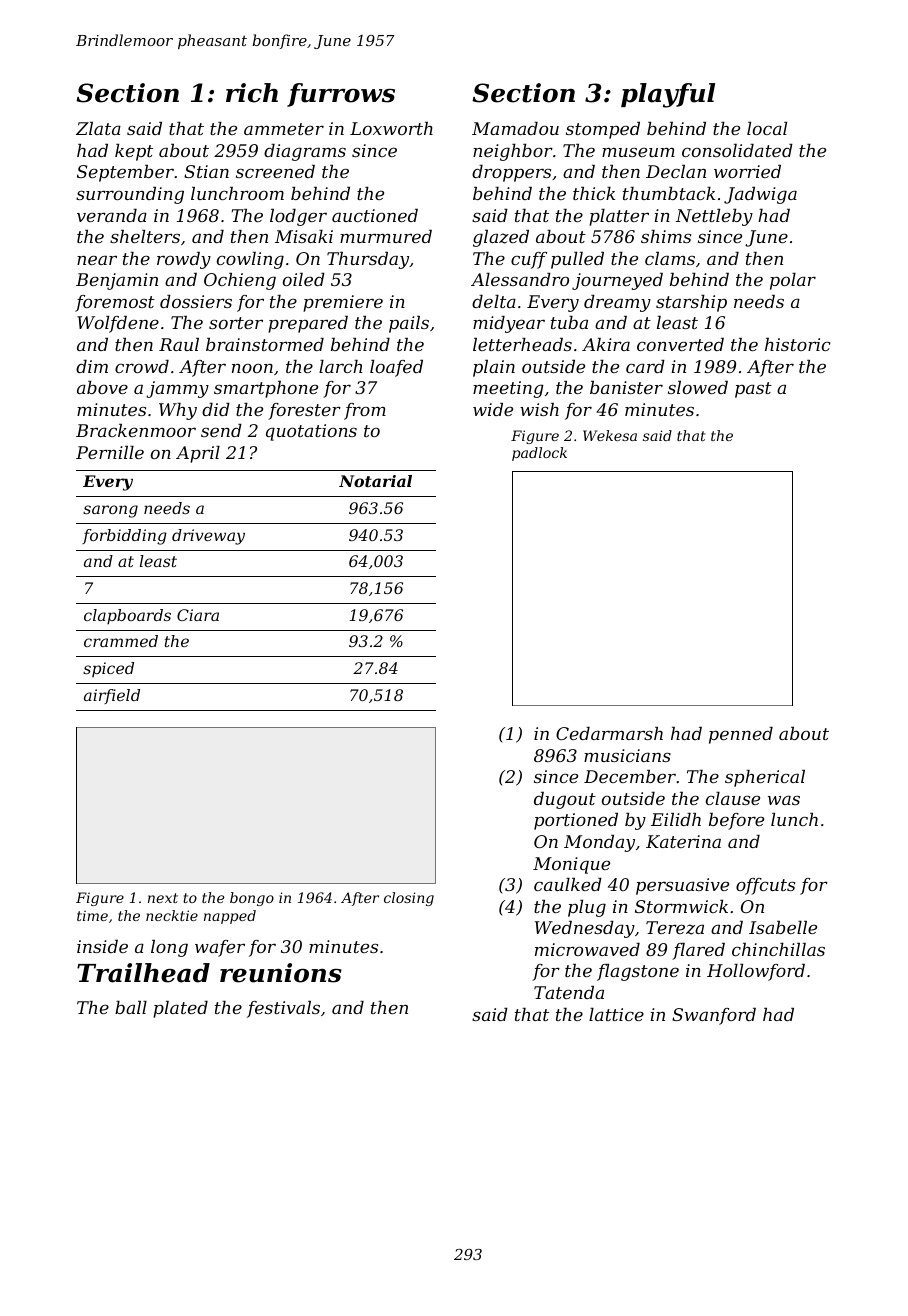 This screenshot has width=908, height=1316. I want to click on banister, so click(626, 387).
